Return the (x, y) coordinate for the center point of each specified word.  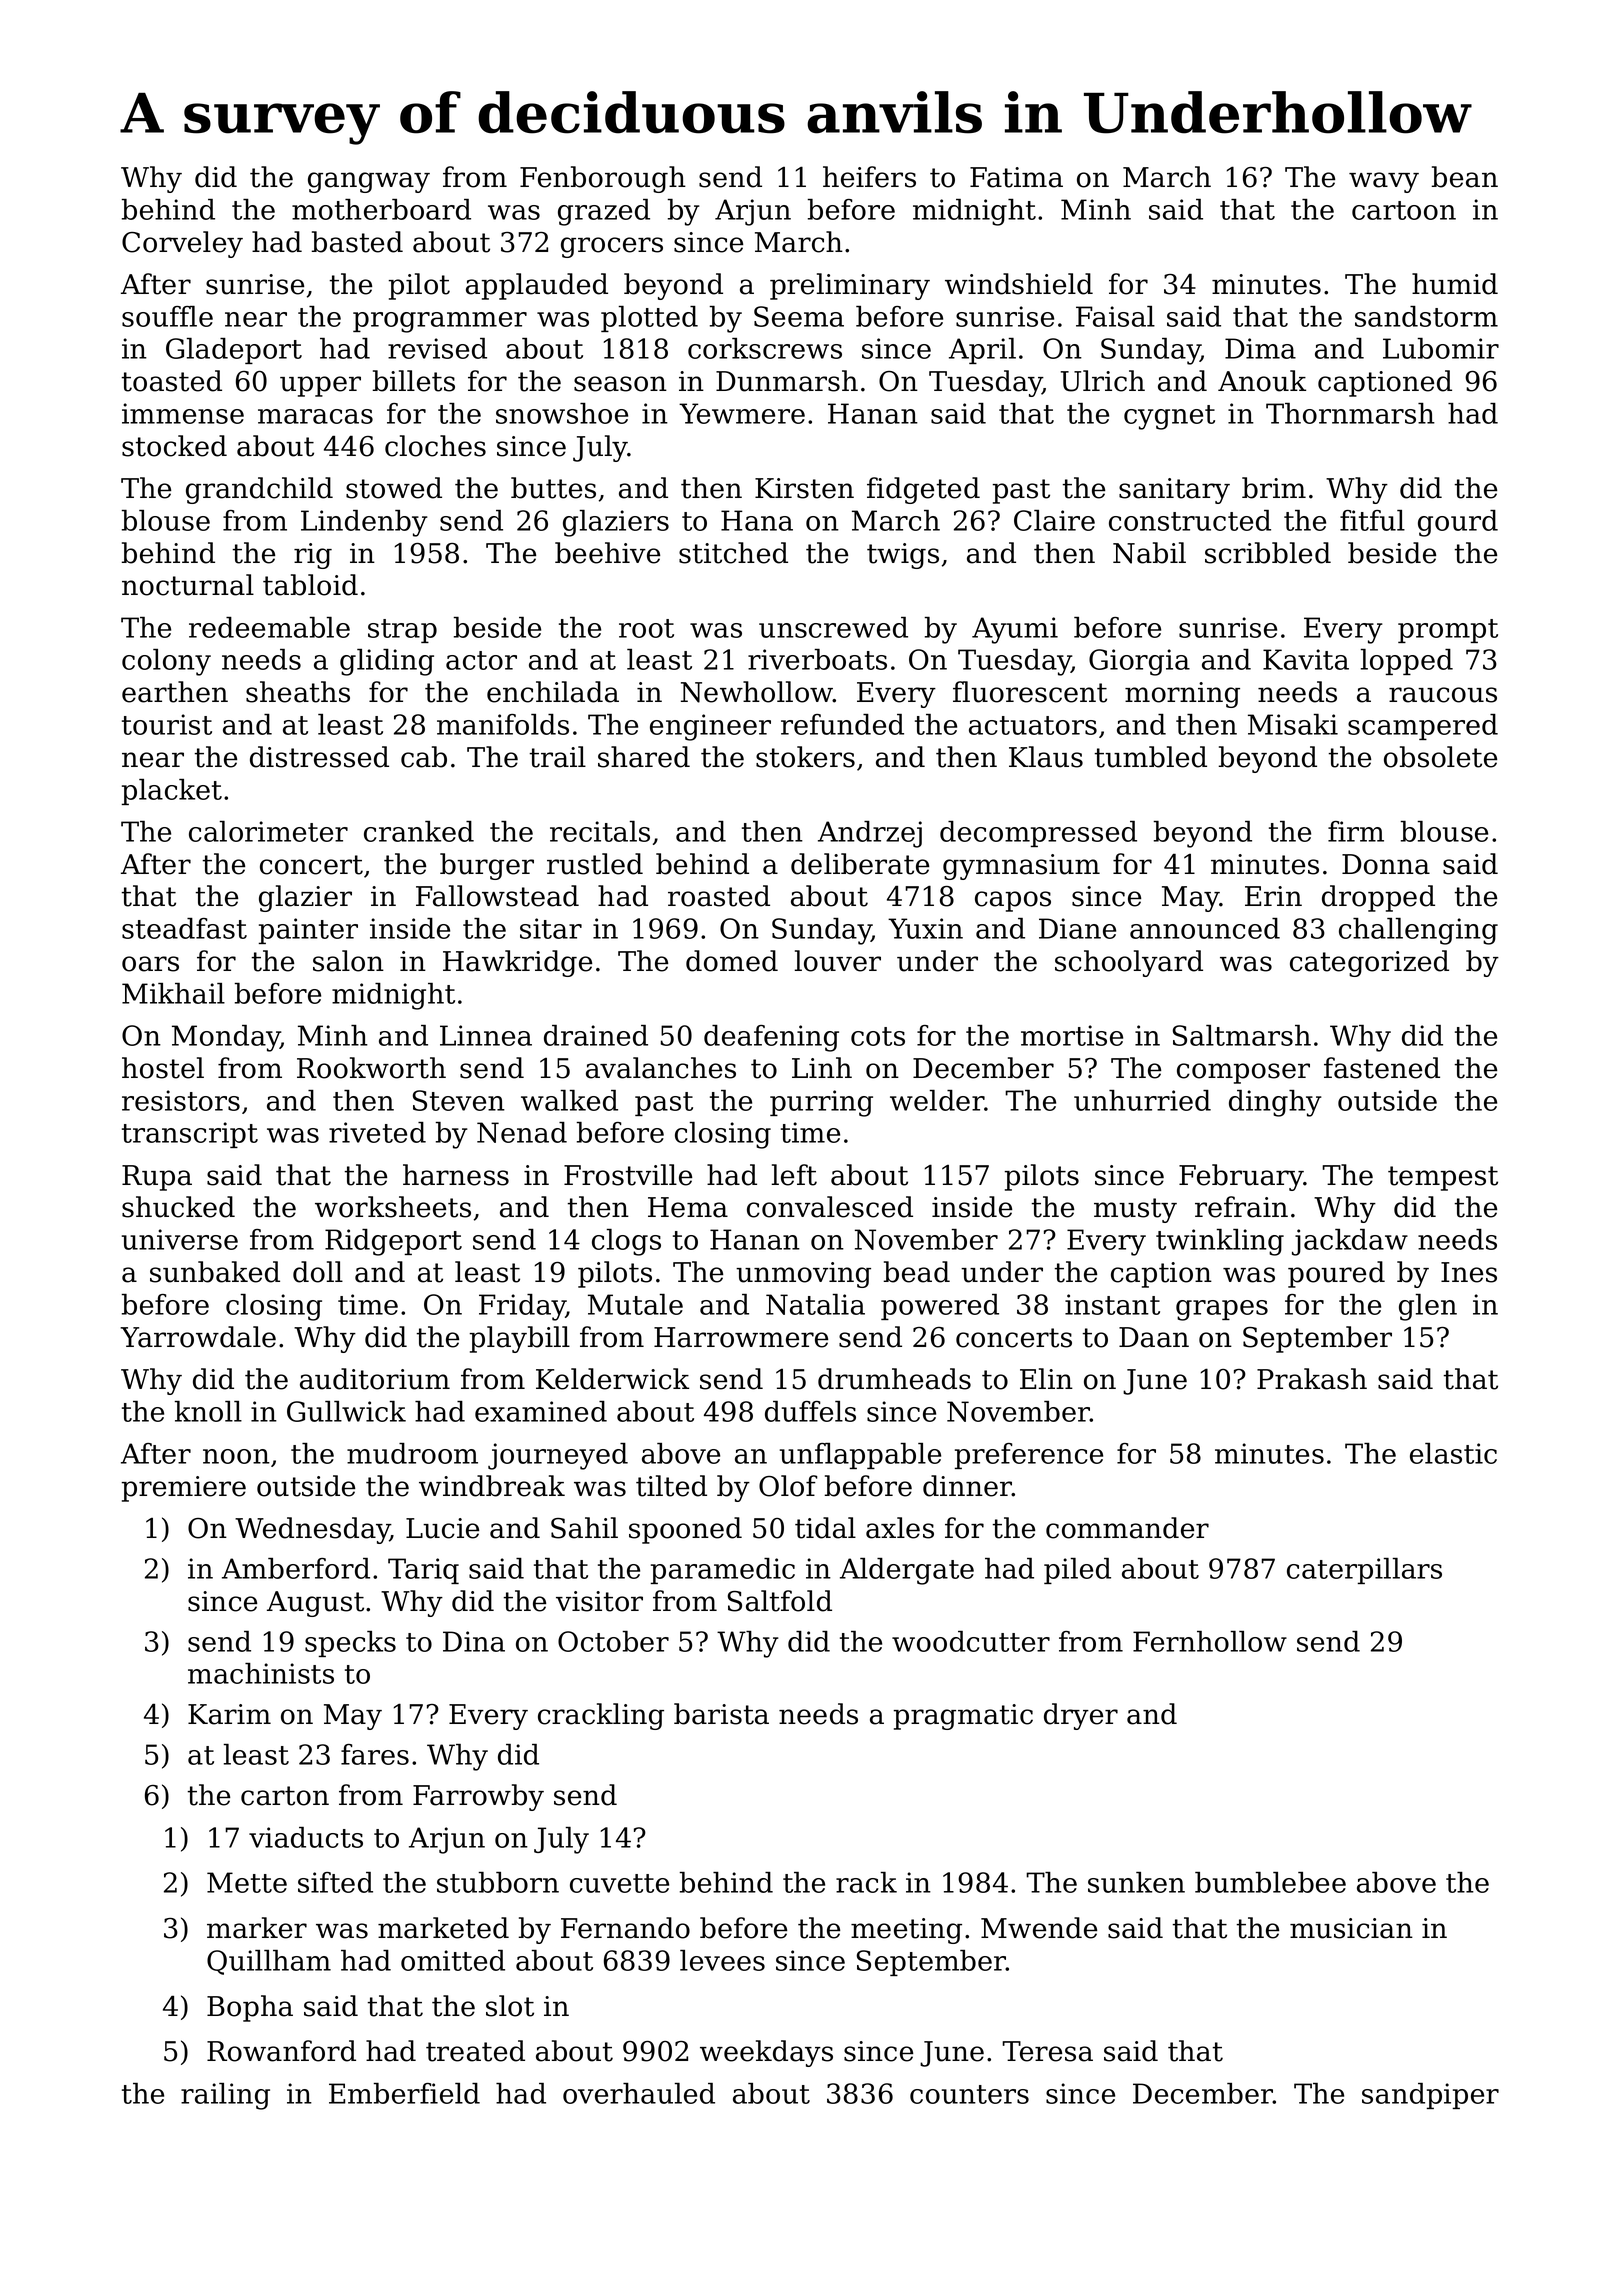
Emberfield (404, 2093)
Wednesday (312, 1530)
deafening (771, 1038)
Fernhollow (1210, 1641)
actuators (1033, 725)
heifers (869, 177)
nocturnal (188, 585)
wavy (1384, 182)
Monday (226, 1038)
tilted (671, 1486)
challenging (1418, 931)
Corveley (182, 244)
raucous (1443, 695)
